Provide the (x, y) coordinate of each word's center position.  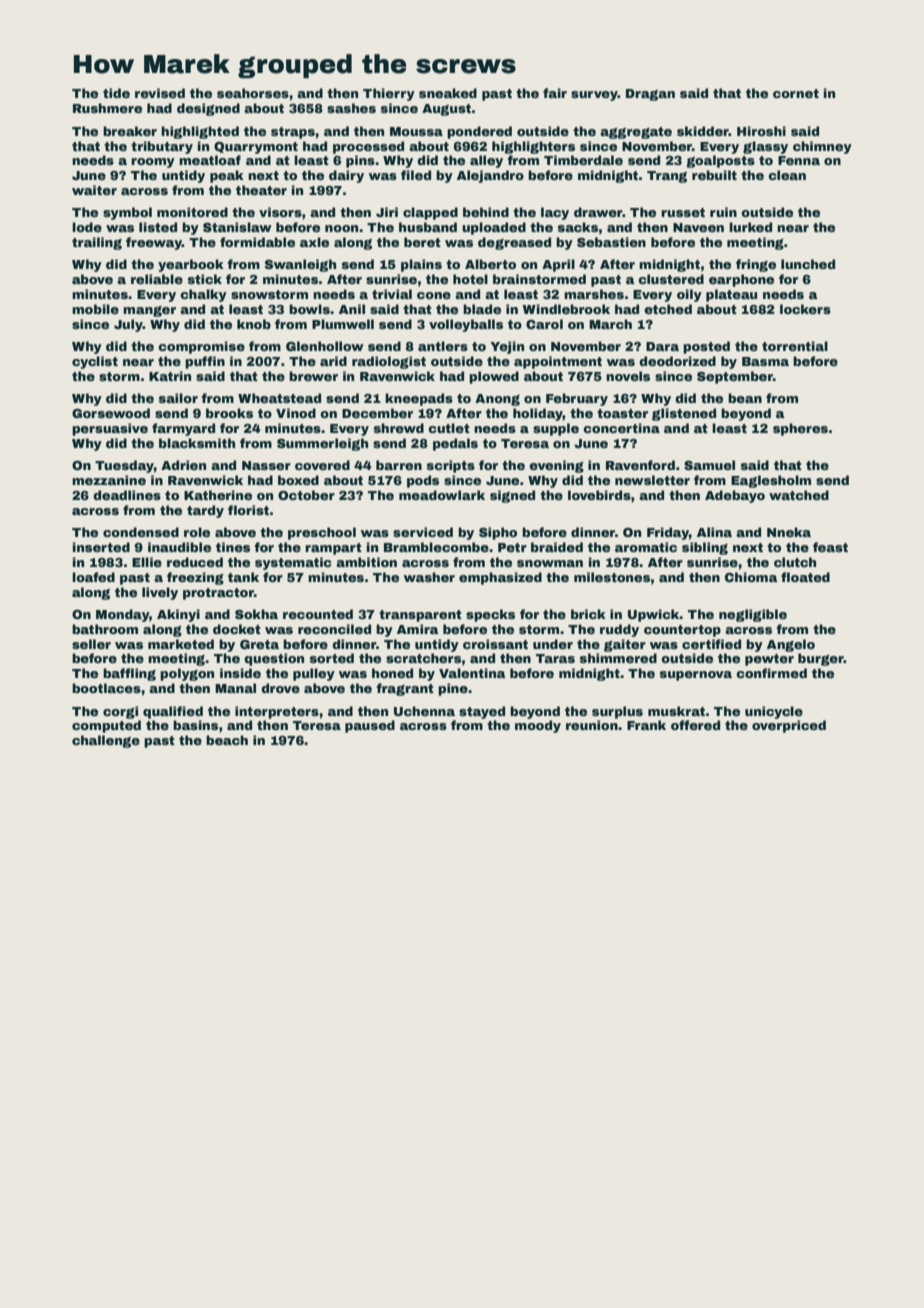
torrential (795, 346)
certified (711, 644)
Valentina (472, 673)
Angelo (791, 645)
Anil (352, 309)
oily (689, 295)
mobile (95, 309)
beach (227, 740)
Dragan (650, 95)
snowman (550, 563)
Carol (544, 324)
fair (555, 93)
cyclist (95, 362)
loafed (93, 577)
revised (160, 93)
